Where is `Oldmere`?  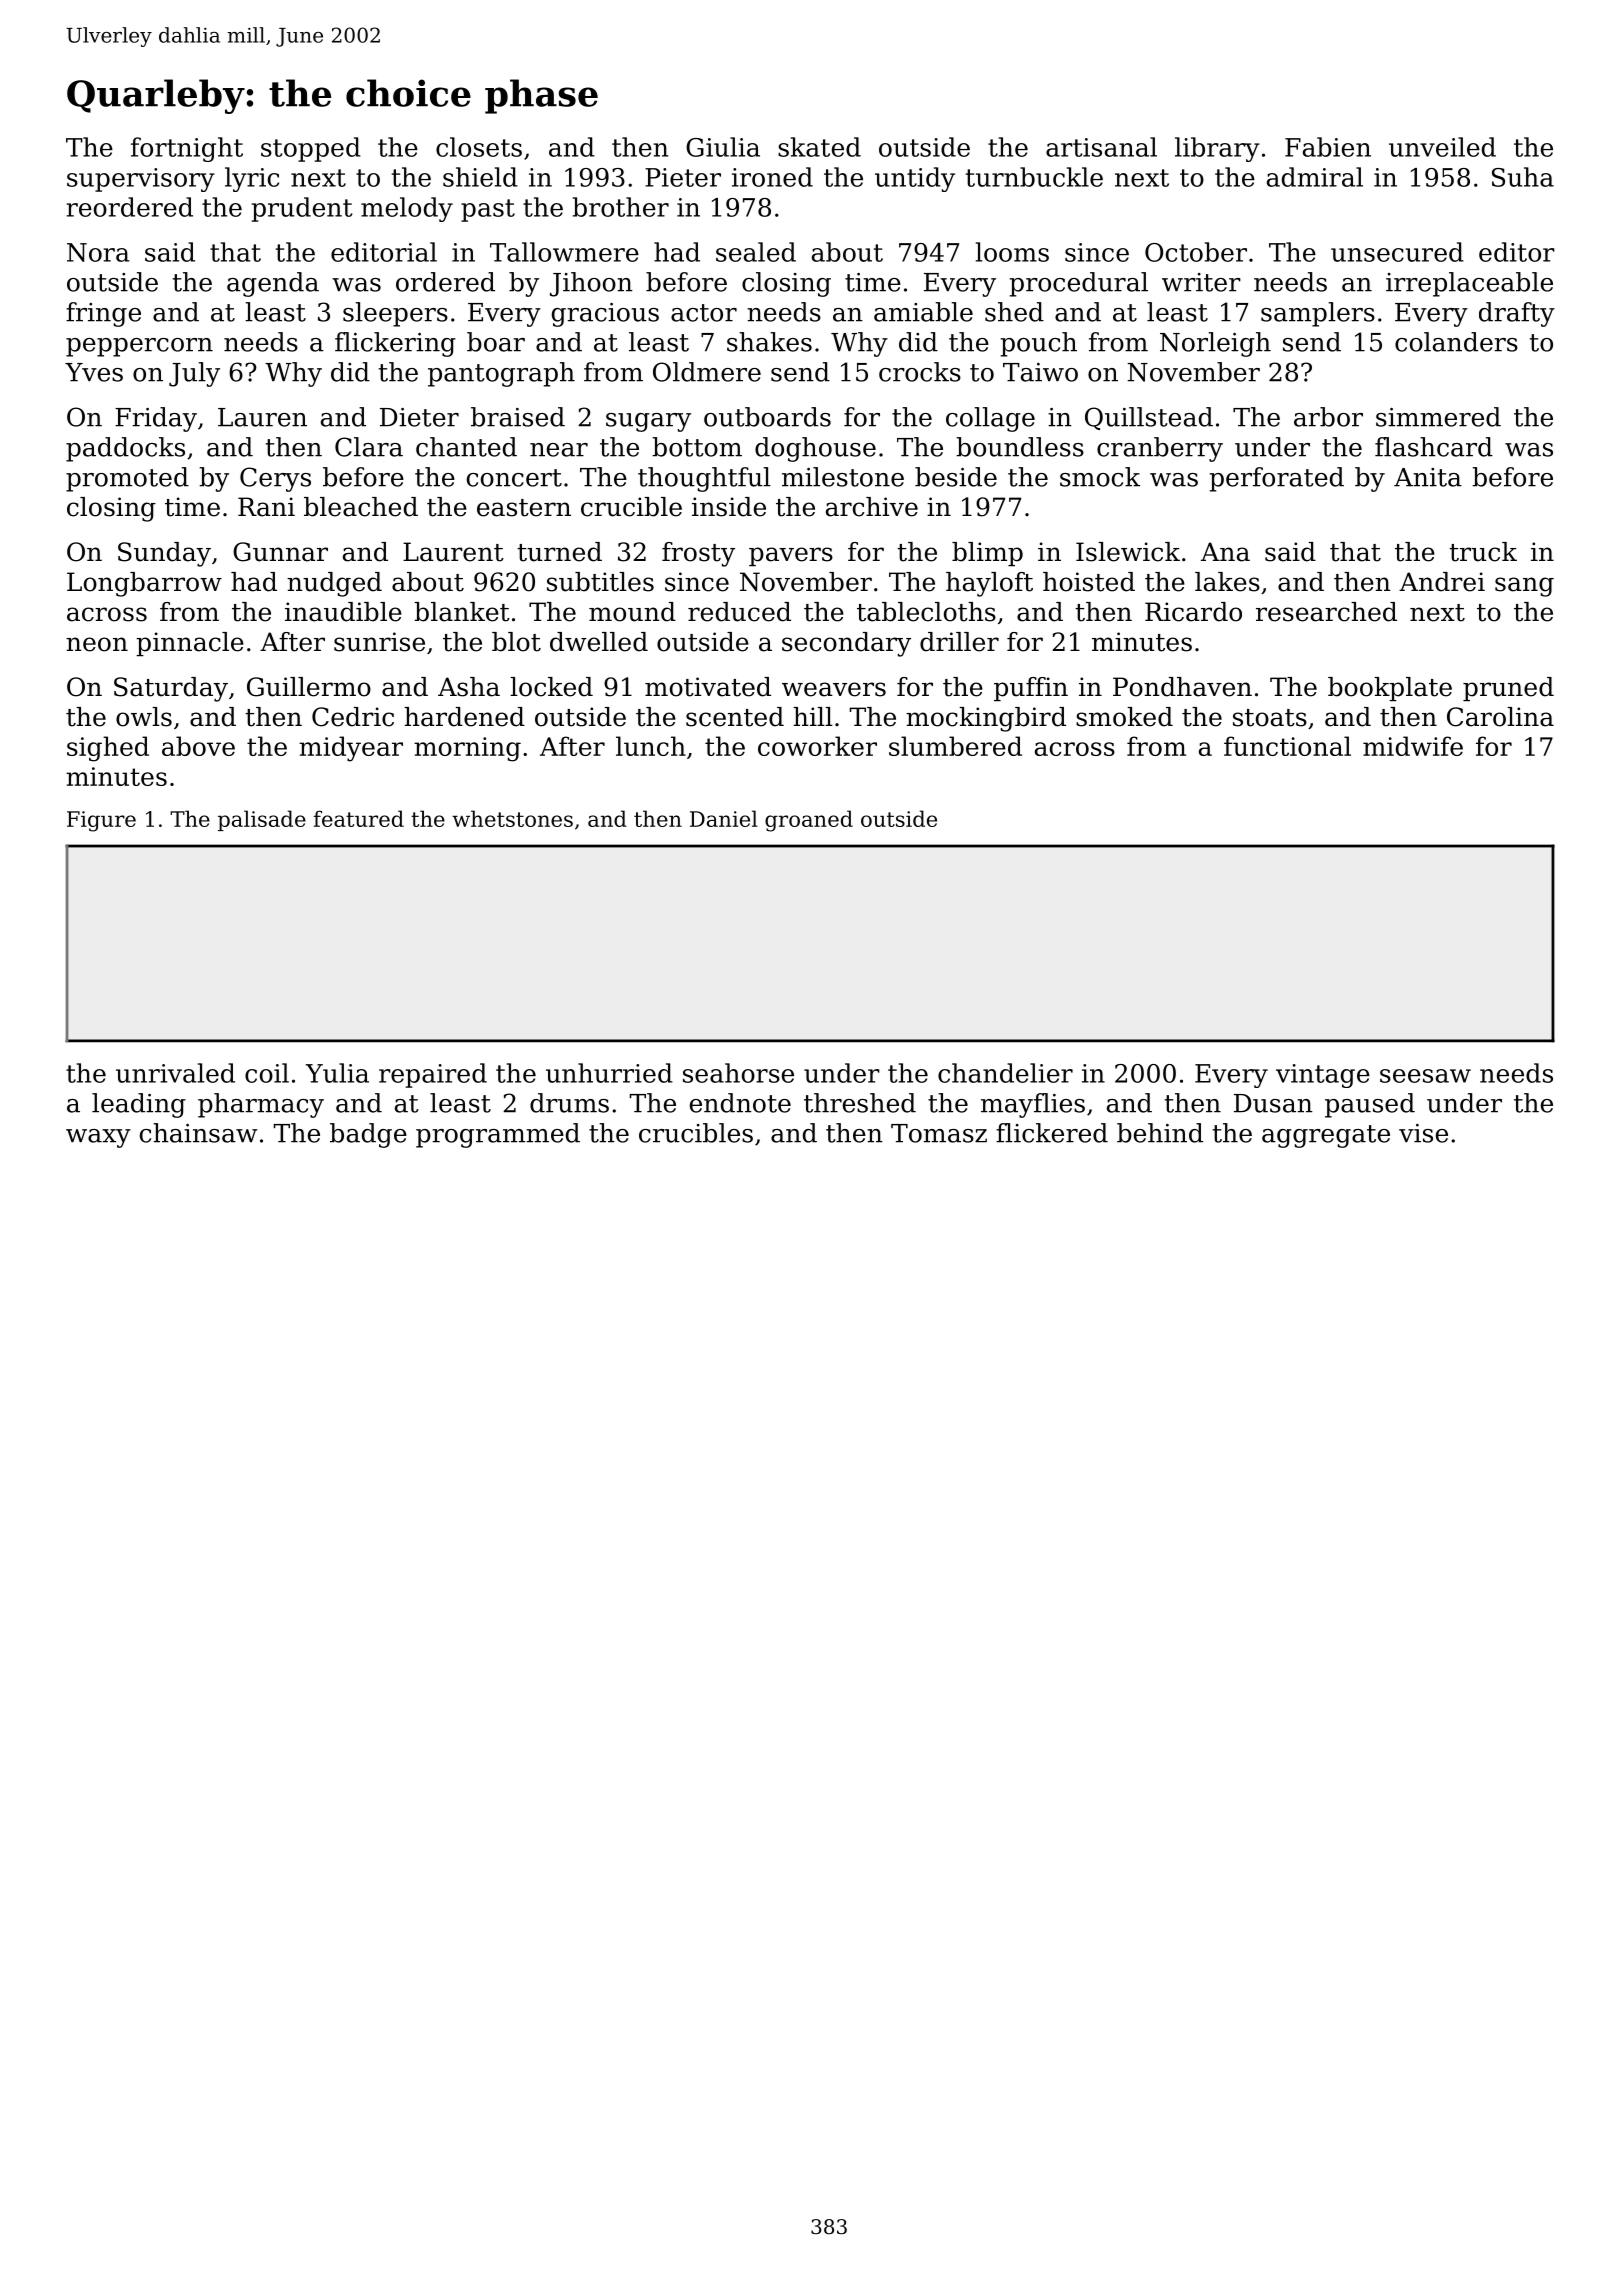 Oldmere is located at coordinates (707, 372).
